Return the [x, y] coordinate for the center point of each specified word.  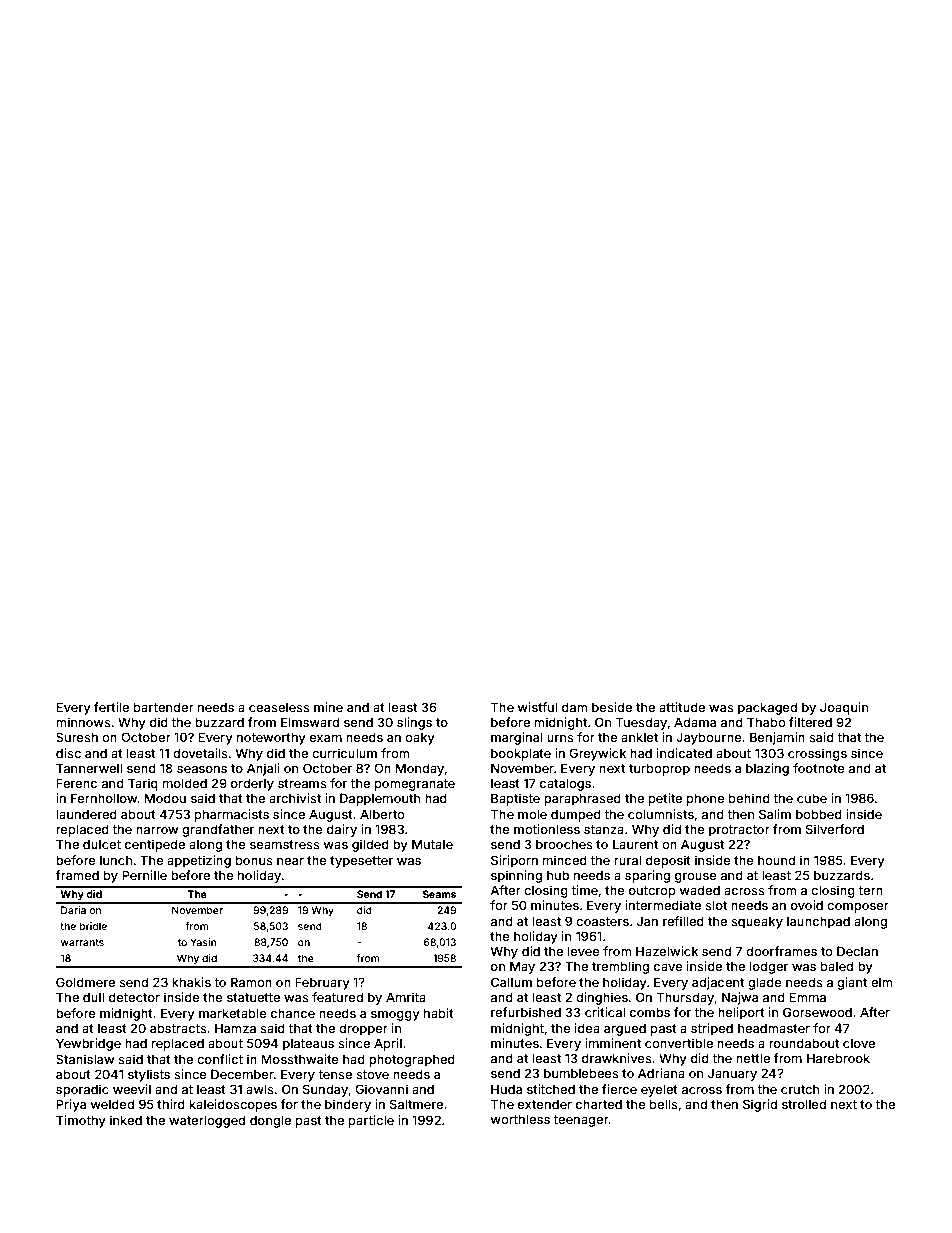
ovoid [807, 905]
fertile [111, 707]
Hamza [235, 1028]
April [388, 1044]
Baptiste [515, 799]
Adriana [661, 1073]
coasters [602, 921]
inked [126, 1120]
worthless [520, 1119]
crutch [800, 1089]
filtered [810, 722]
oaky [420, 738]
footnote [819, 768]
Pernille [144, 875]
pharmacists [232, 815]
